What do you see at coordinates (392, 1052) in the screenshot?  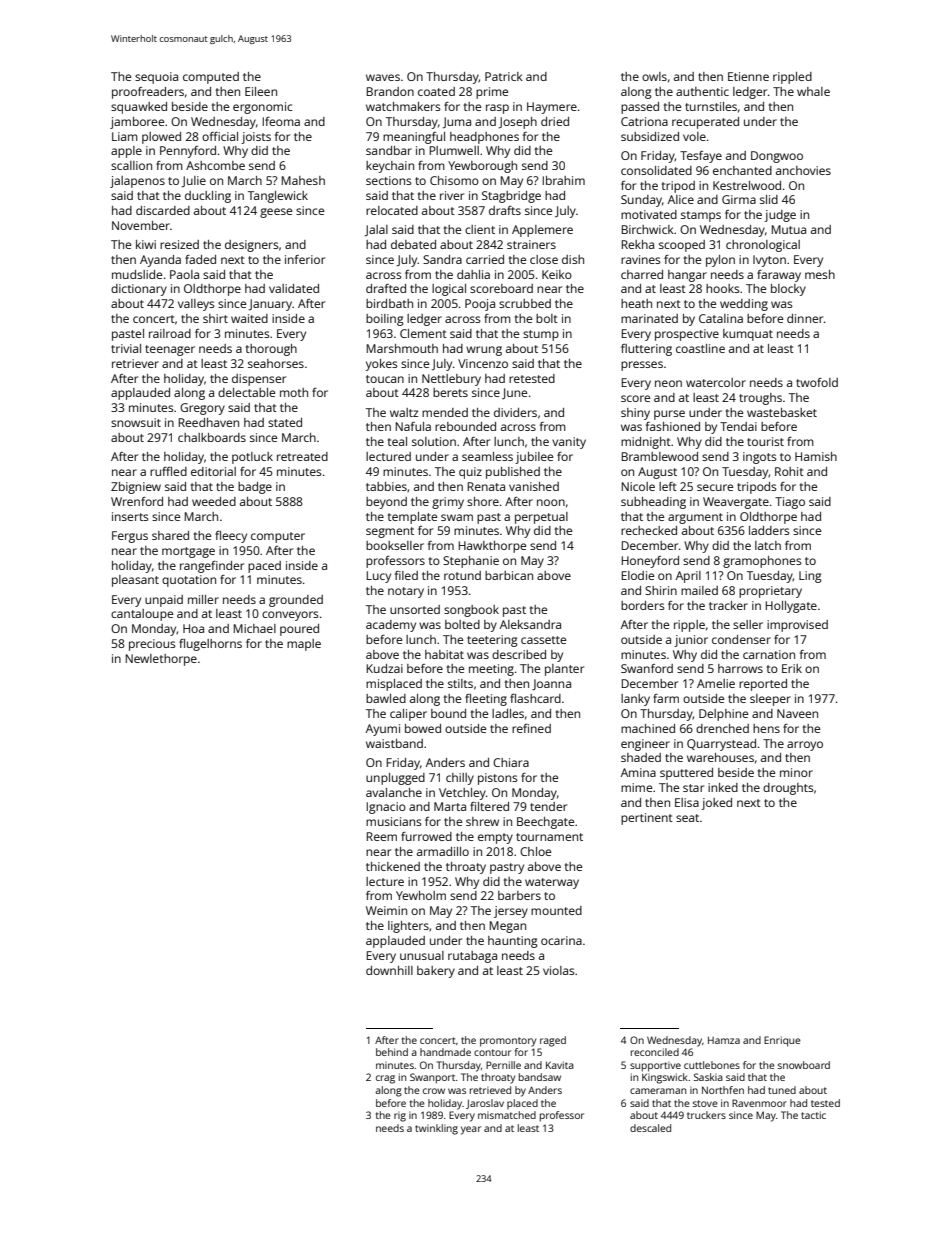 I see `behind` at bounding box center [392, 1052].
